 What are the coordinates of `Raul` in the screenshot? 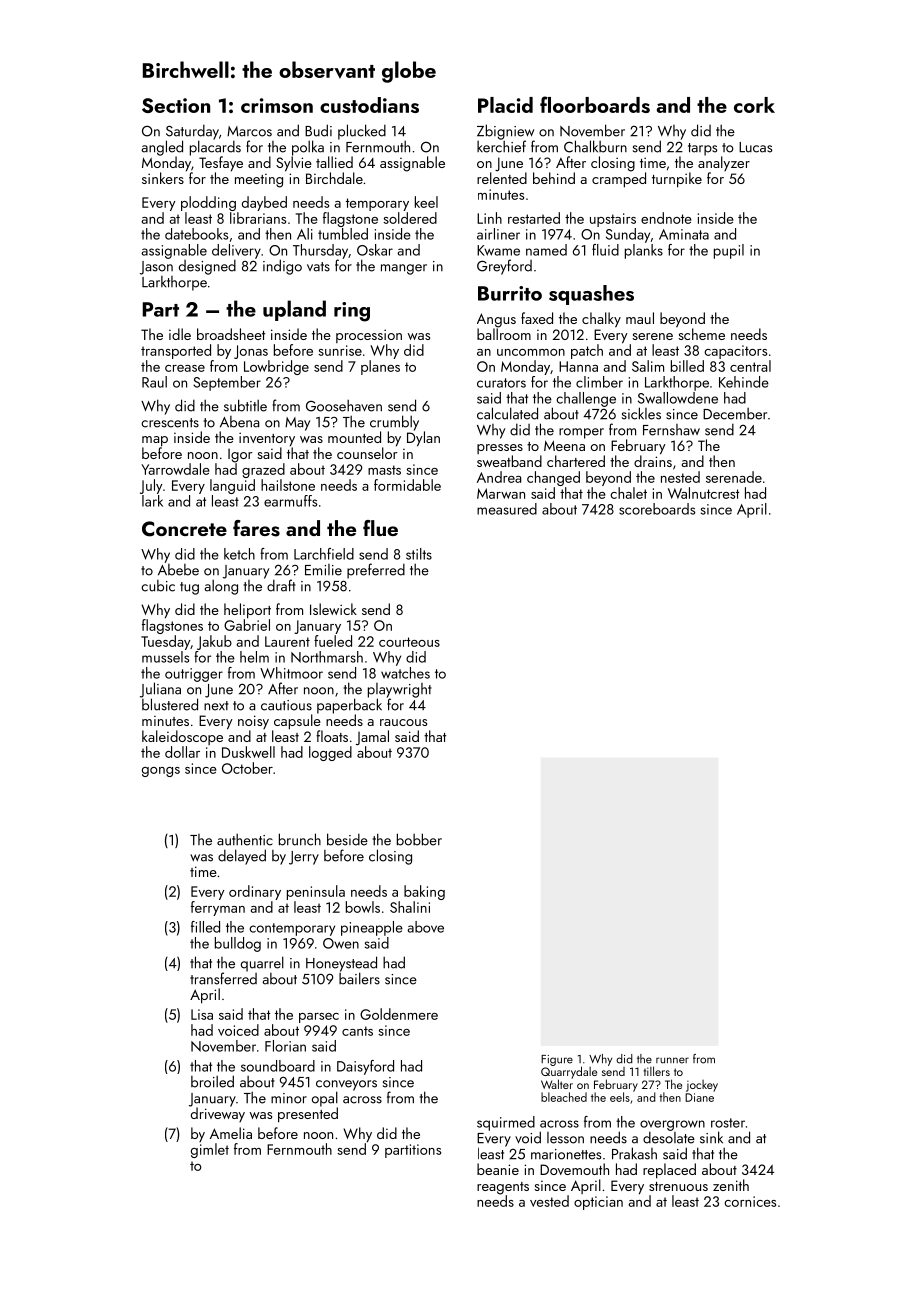 It's located at (154, 382).
